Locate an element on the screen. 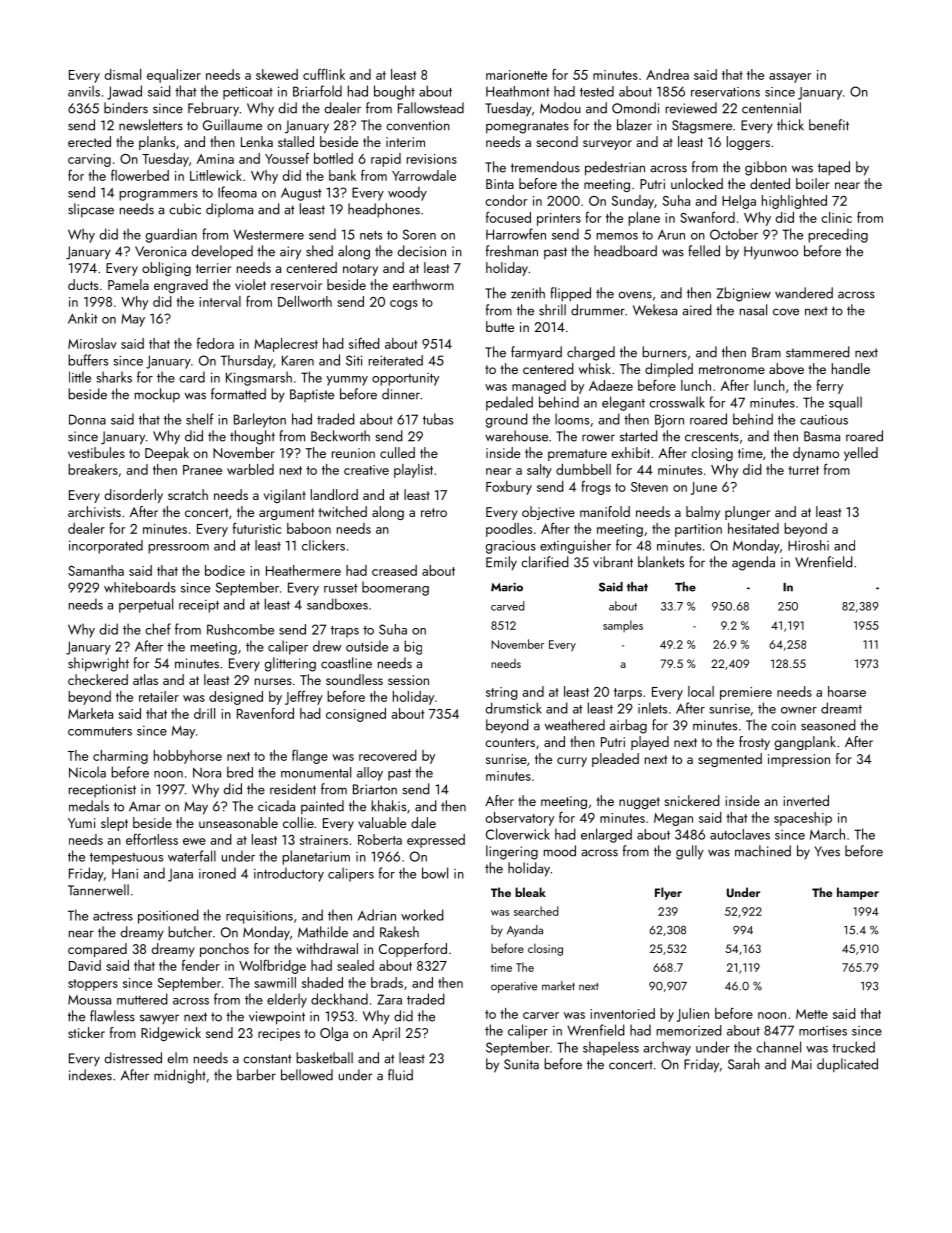 The height and width of the screenshot is (1233, 952). turret is located at coordinates (803, 470).
